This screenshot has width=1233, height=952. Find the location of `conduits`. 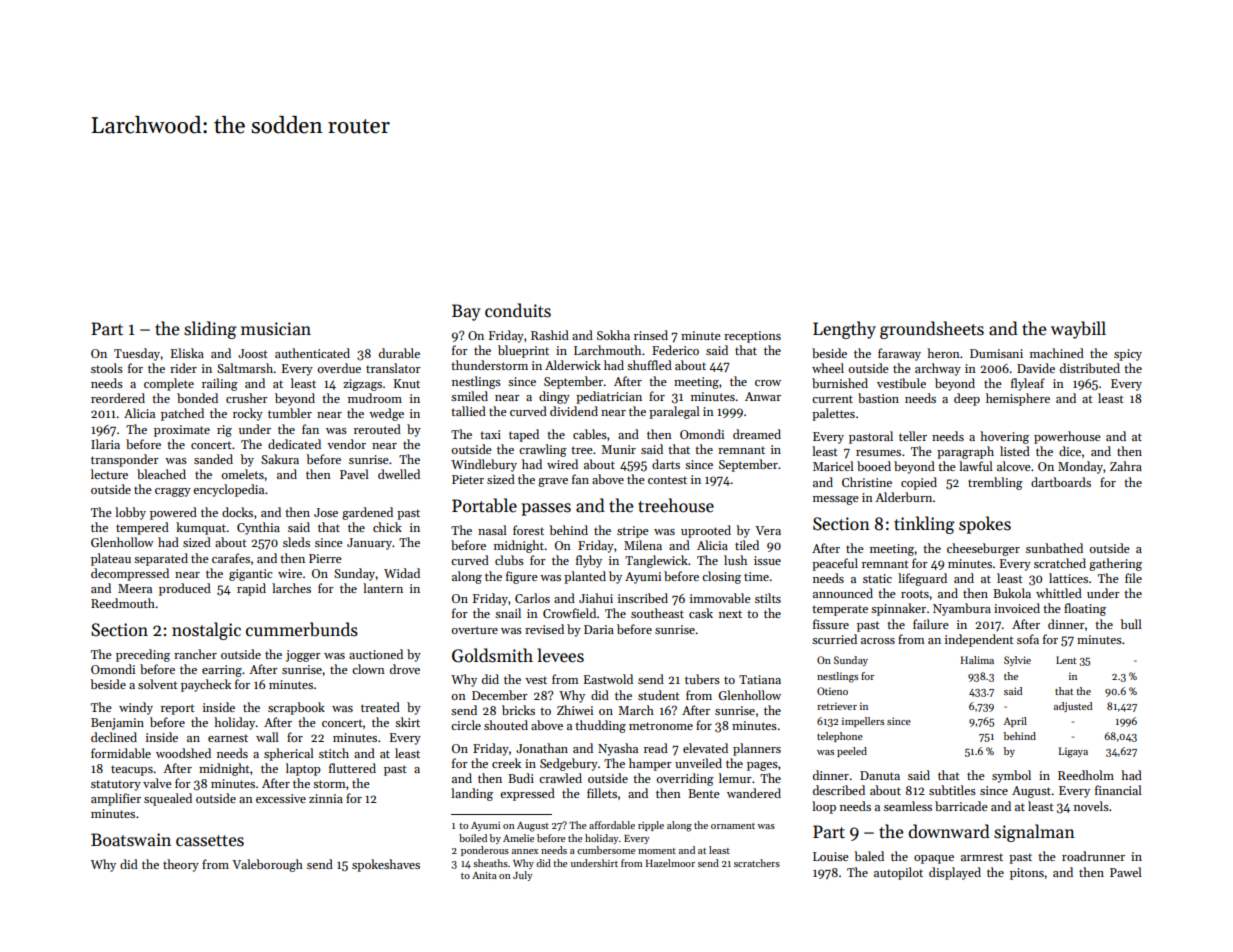

conduits is located at coordinates (518, 310).
